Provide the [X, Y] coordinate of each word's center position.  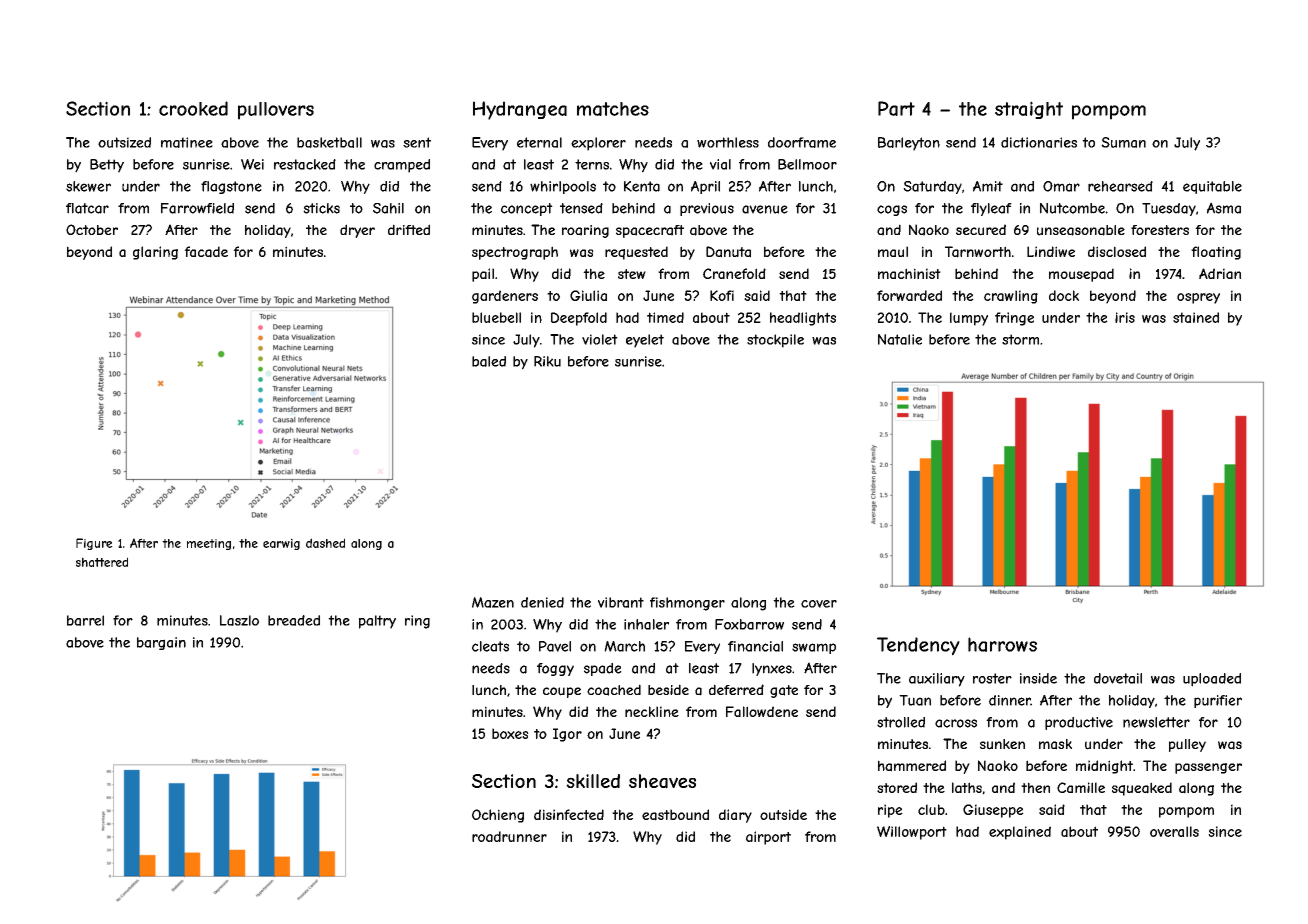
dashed [325, 543]
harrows [1002, 644]
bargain [161, 643]
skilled [593, 781]
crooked [193, 108]
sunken [1002, 744]
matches [613, 109]
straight [1029, 110]
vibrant [621, 602]
